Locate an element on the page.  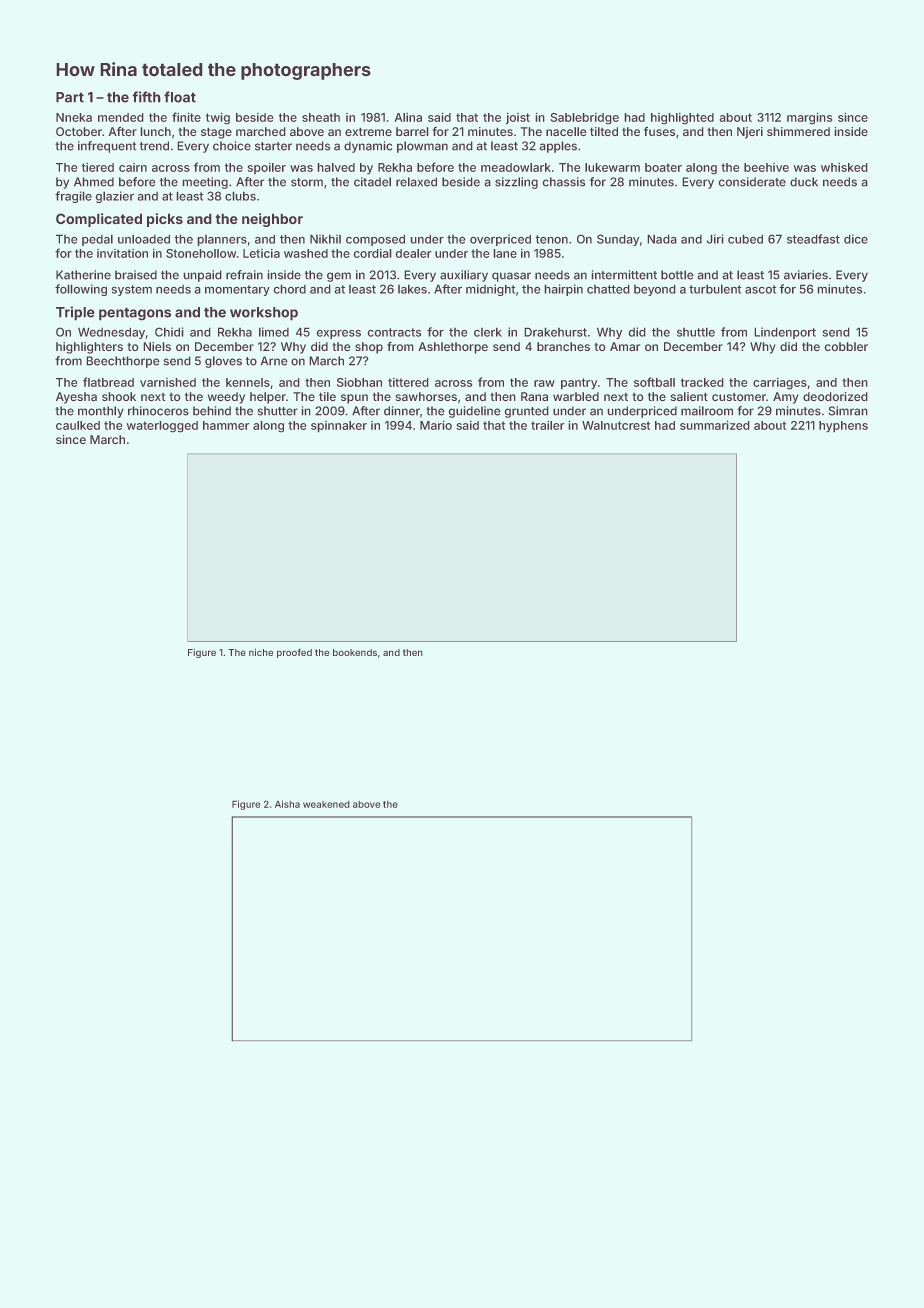
bookends is located at coordinates (355, 652).
